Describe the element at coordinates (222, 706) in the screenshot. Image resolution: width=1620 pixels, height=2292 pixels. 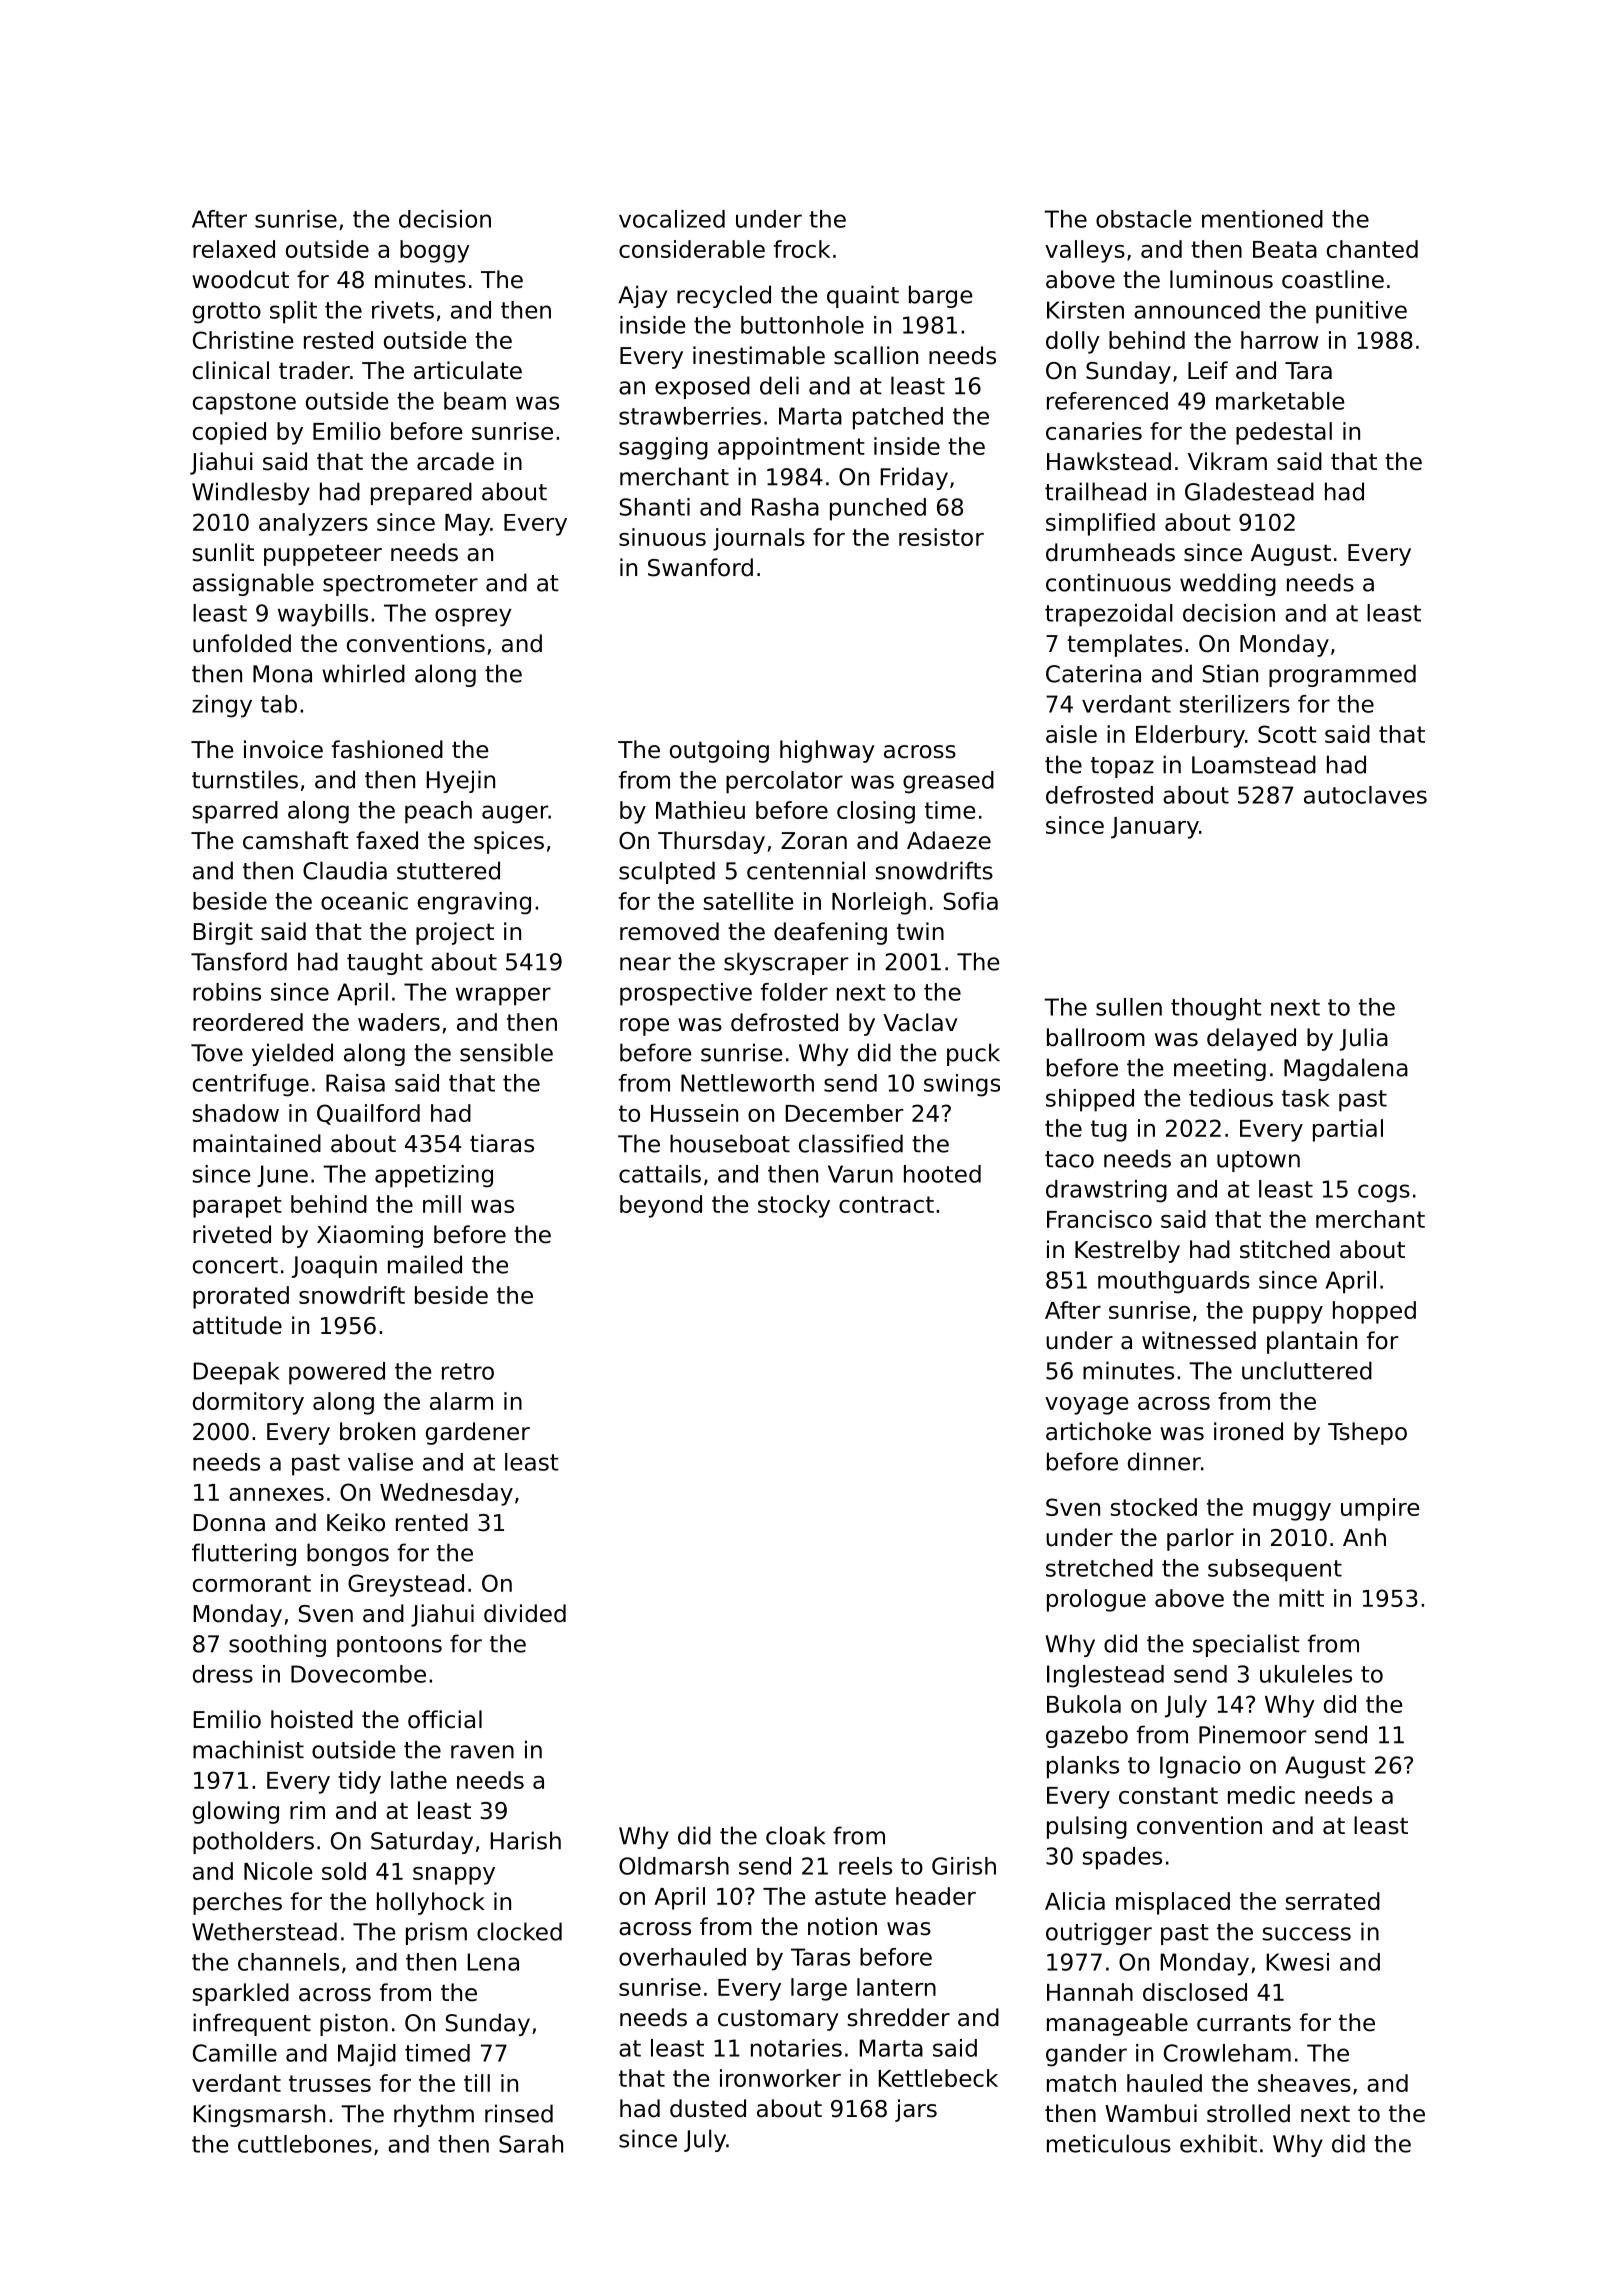
I see `zingy` at that location.
